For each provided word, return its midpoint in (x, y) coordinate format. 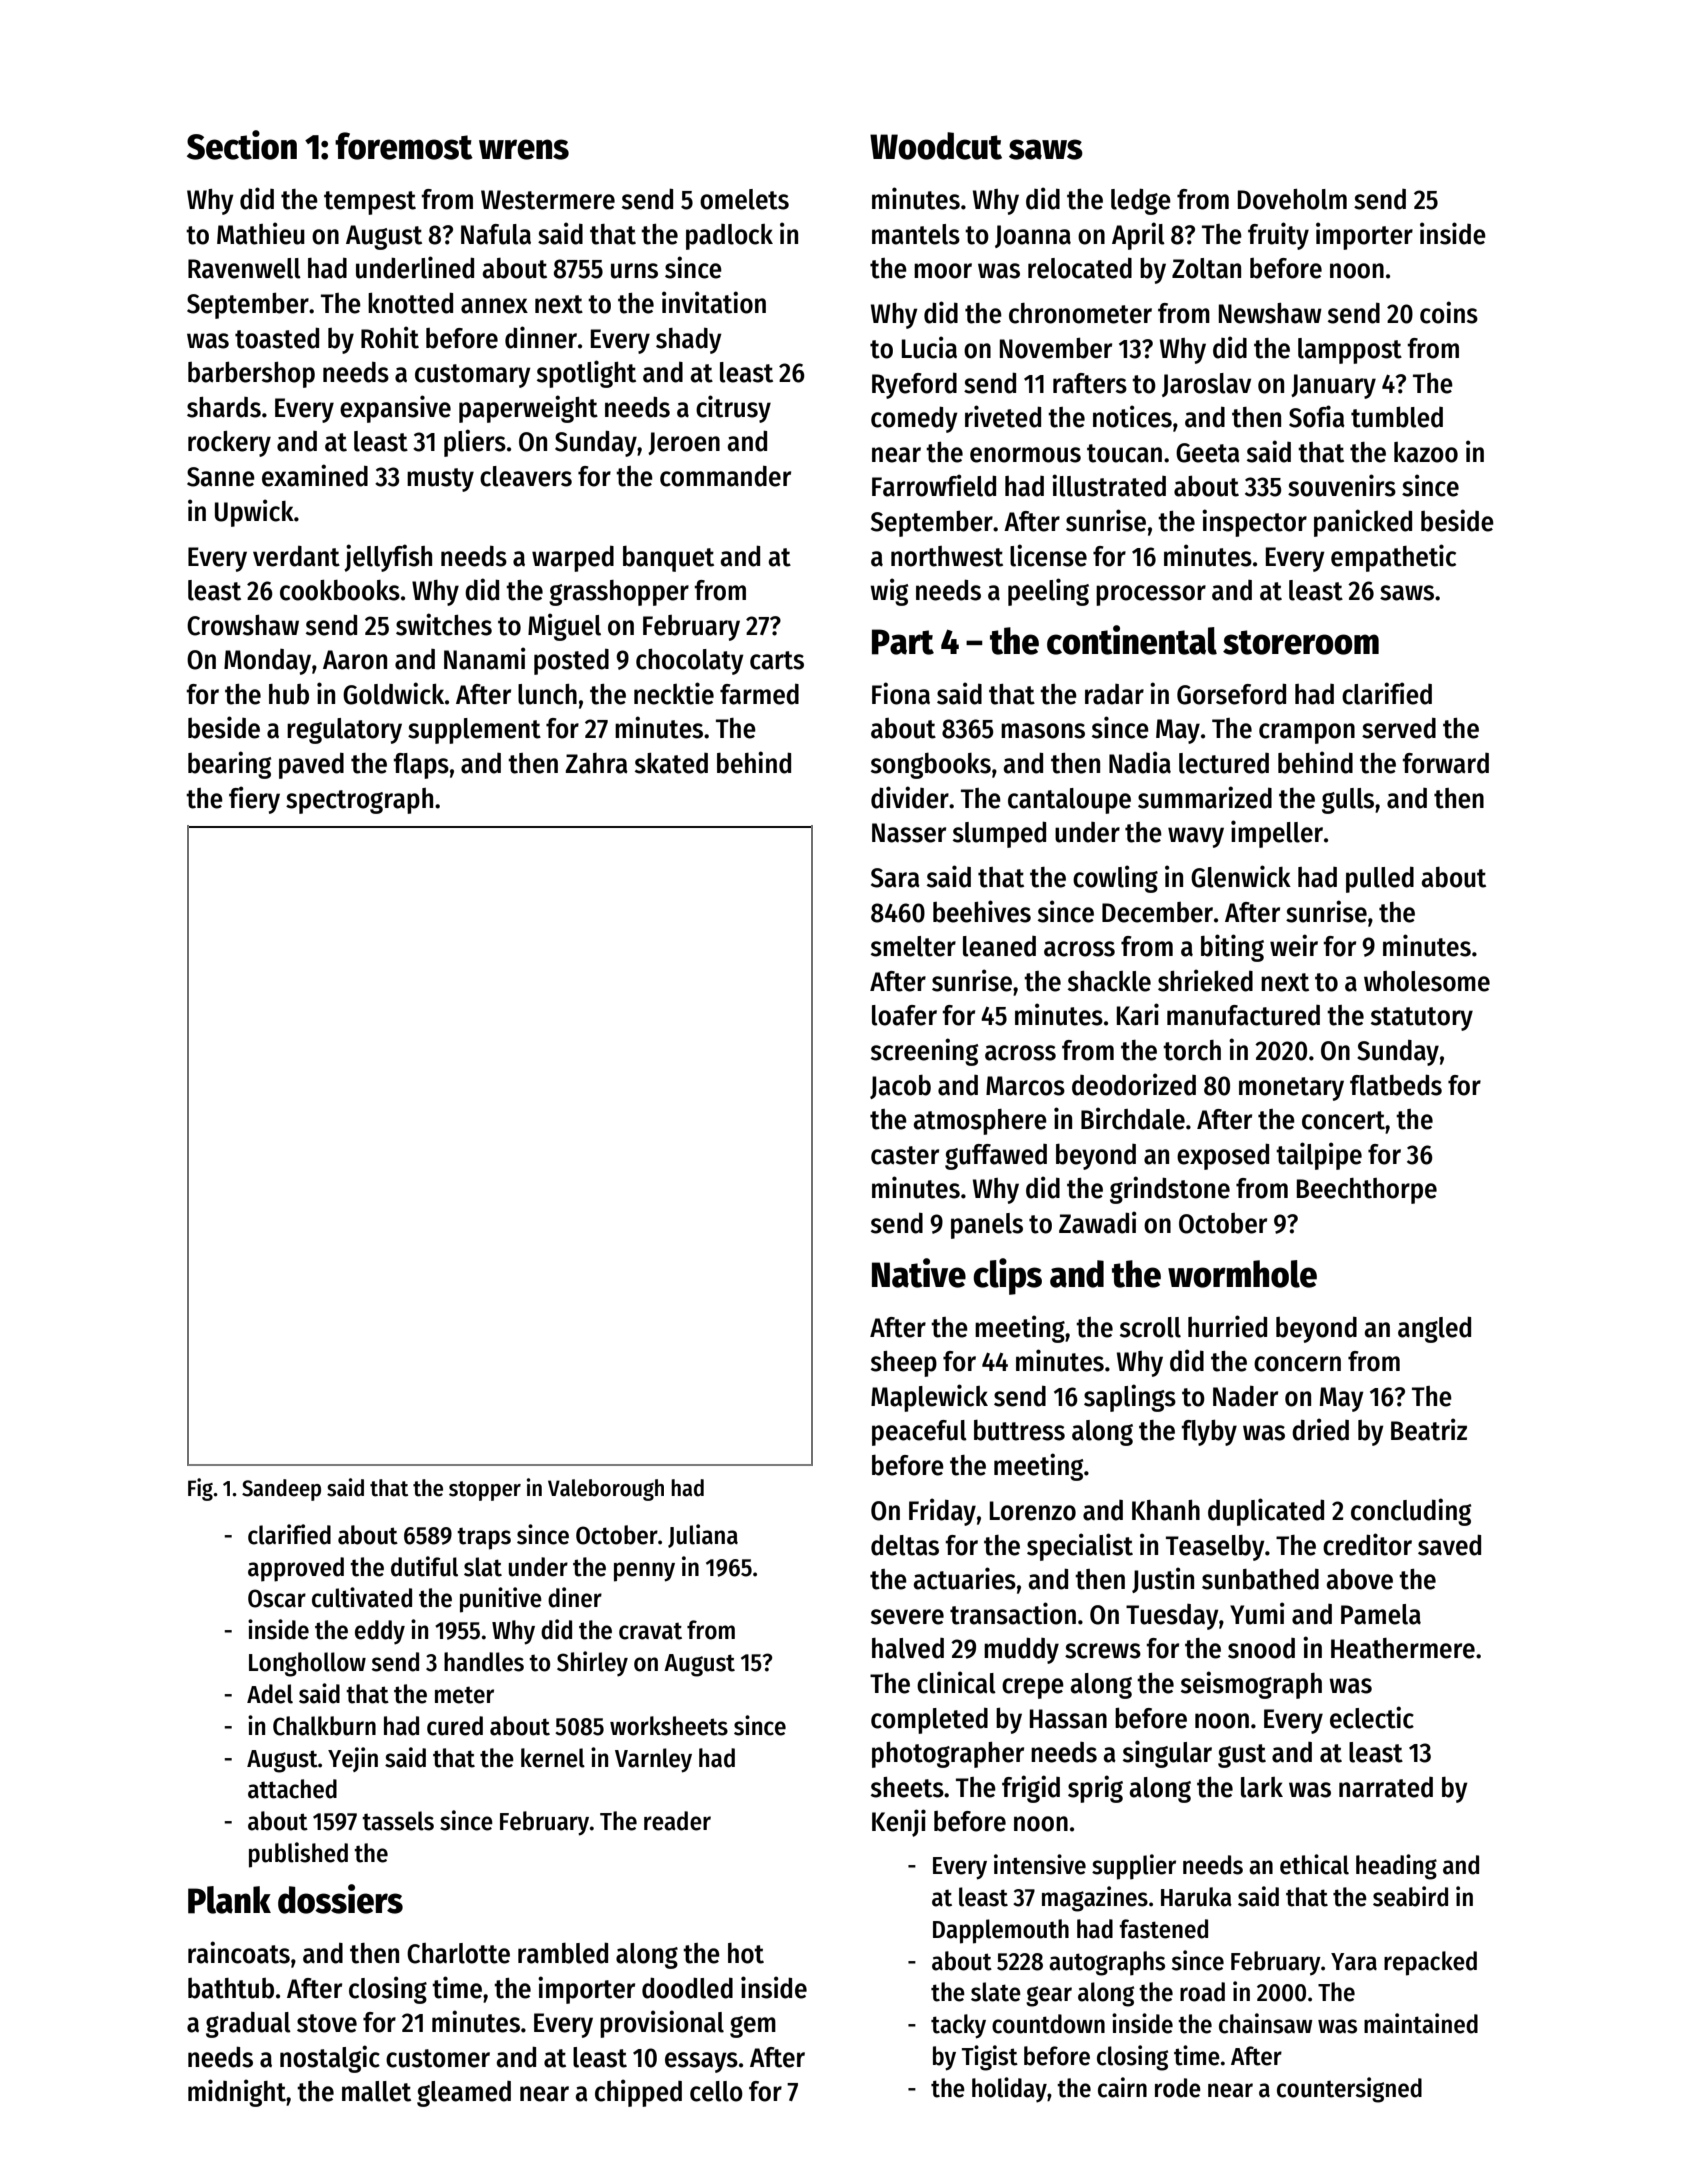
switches (444, 624)
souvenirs (1342, 485)
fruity (1278, 236)
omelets (744, 199)
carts (777, 660)
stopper (485, 1491)
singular (1167, 1754)
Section (242, 145)
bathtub (231, 1988)
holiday (1009, 2090)
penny (644, 1572)
